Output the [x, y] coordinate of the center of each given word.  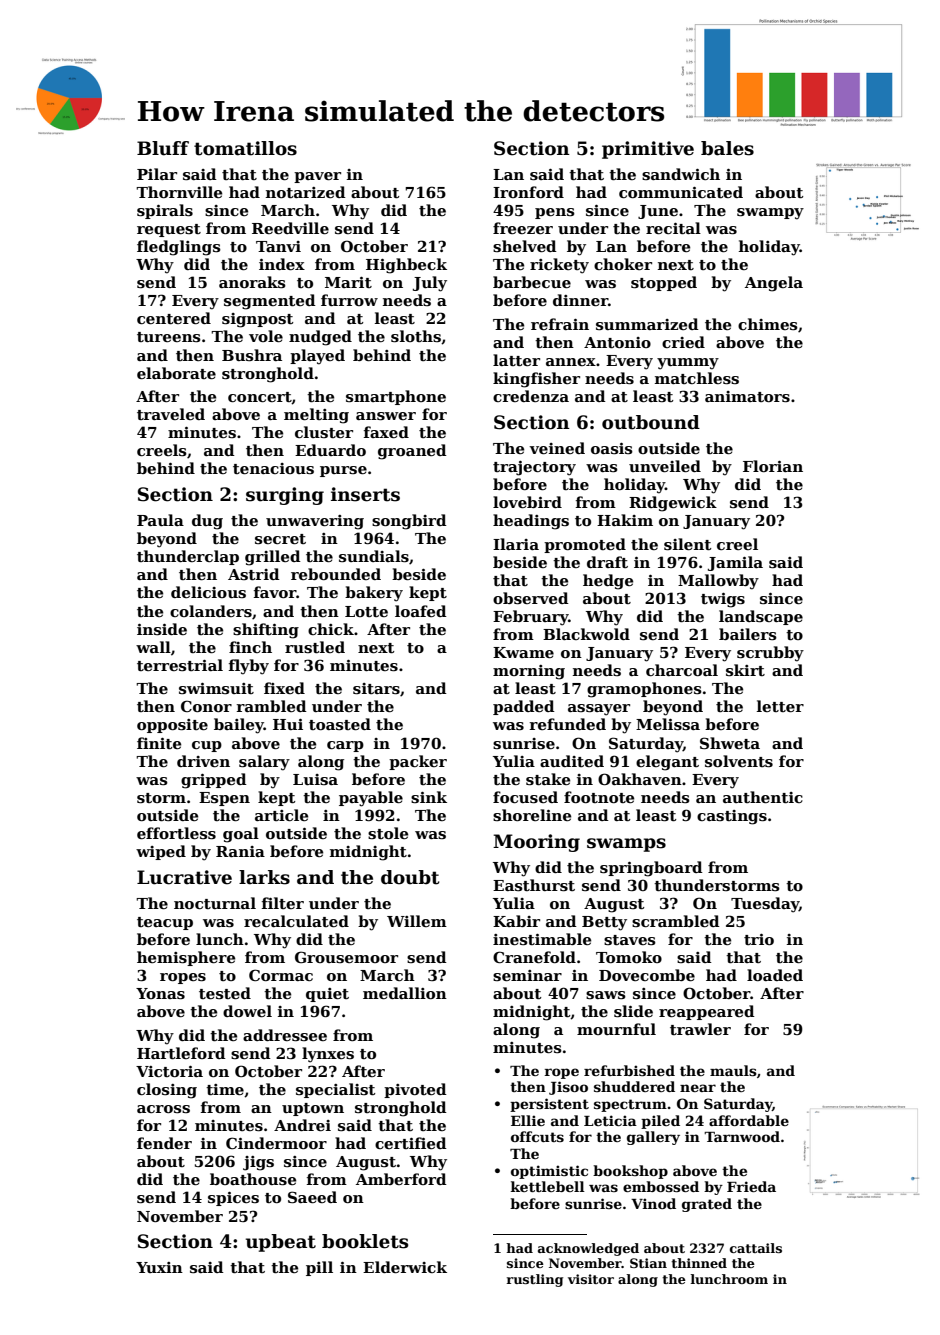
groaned [412, 452]
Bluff [163, 148]
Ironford [528, 192]
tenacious [273, 468]
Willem [417, 921]
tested [225, 993]
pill [319, 1268]
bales [727, 148]
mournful [616, 1029]
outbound [651, 422]
